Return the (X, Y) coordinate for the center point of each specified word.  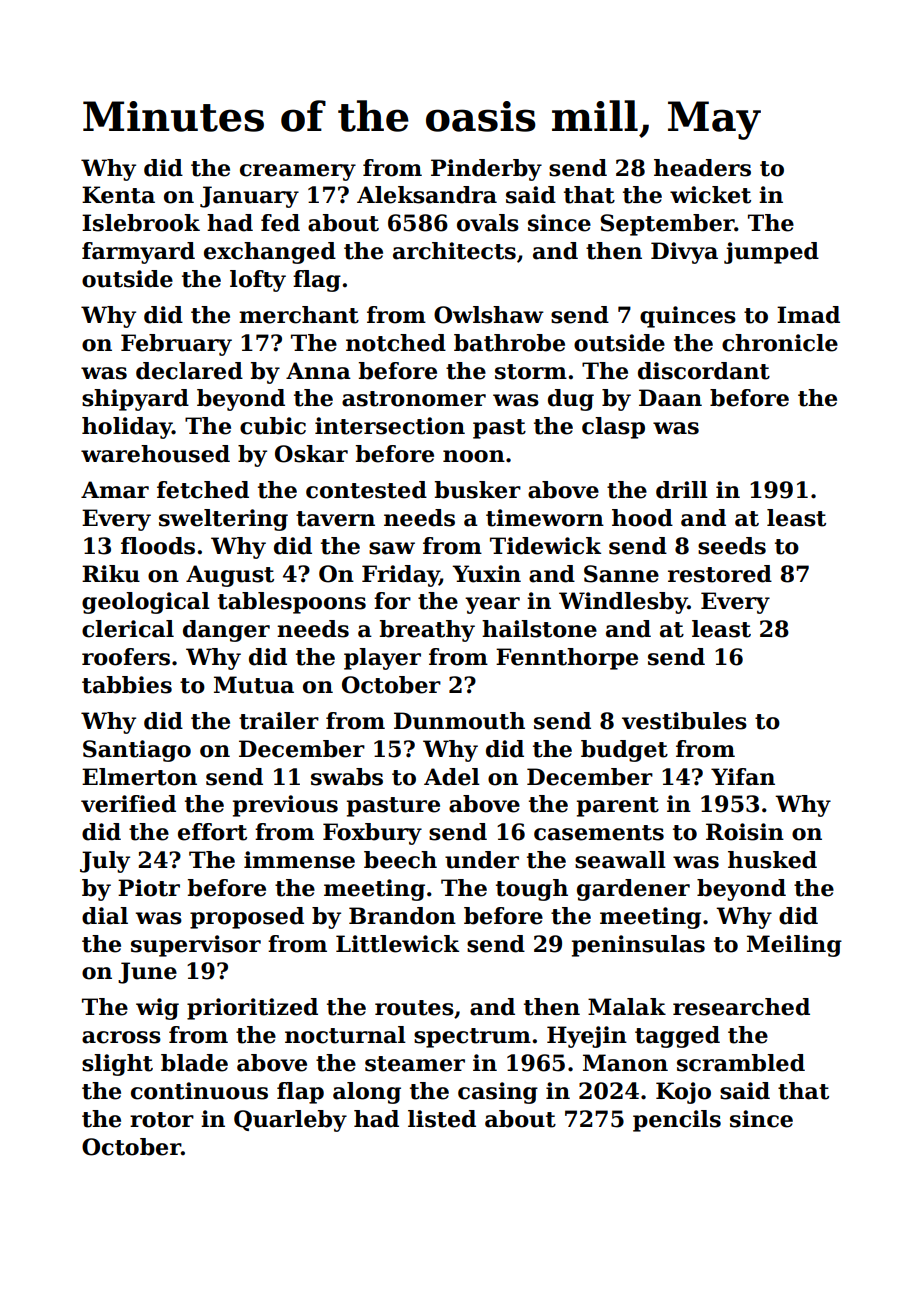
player (382, 659)
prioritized (252, 1009)
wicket (710, 195)
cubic (273, 426)
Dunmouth (459, 721)
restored (720, 574)
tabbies (127, 685)
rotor (162, 1120)
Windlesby (623, 603)
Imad (808, 315)
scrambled (741, 1063)
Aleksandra (427, 195)
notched (396, 343)
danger (226, 631)
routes (414, 1008)
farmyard (138, 253)
